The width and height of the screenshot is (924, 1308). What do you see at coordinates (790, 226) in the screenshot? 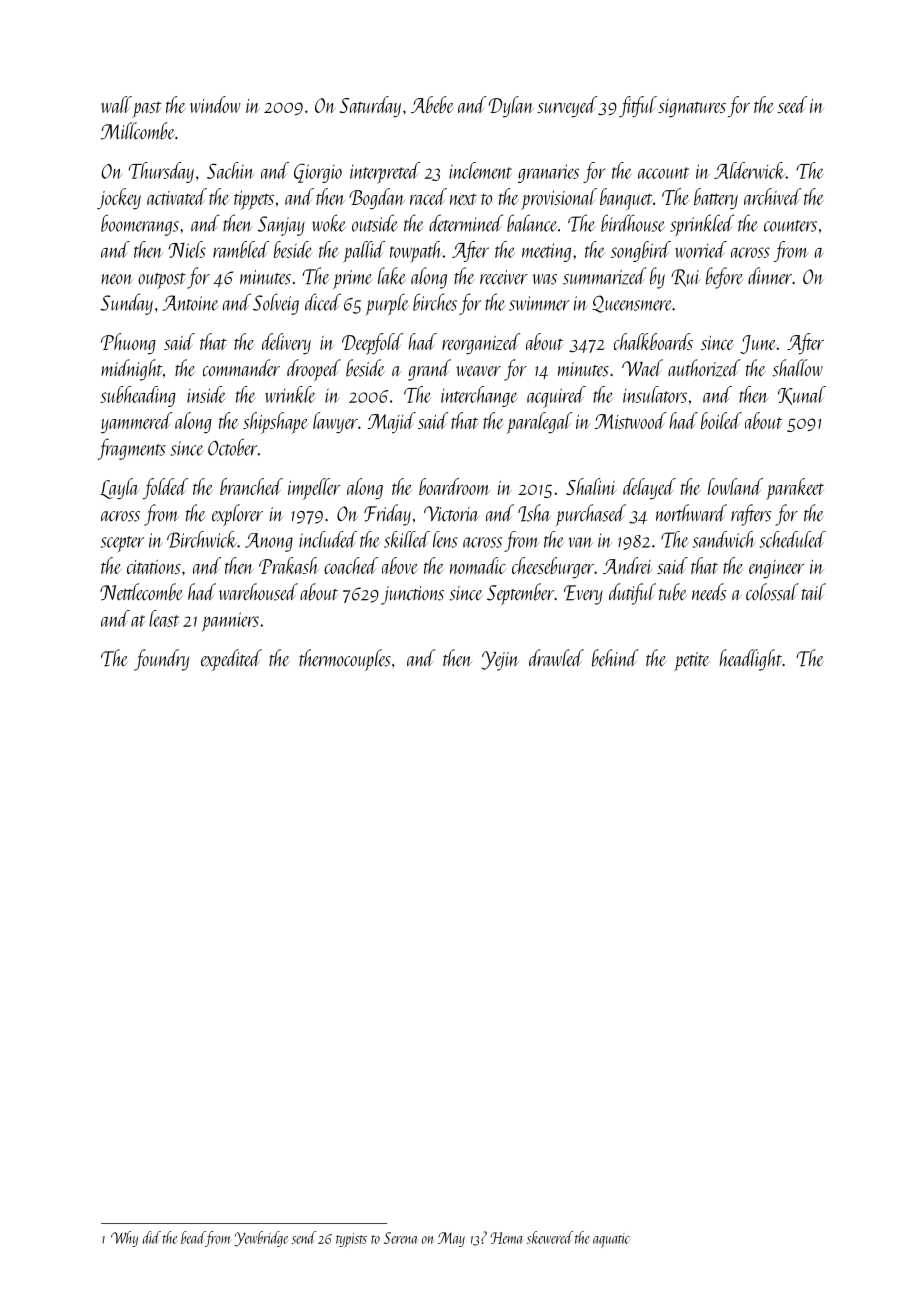
I see `counters` at bounding box center [790, 226].
